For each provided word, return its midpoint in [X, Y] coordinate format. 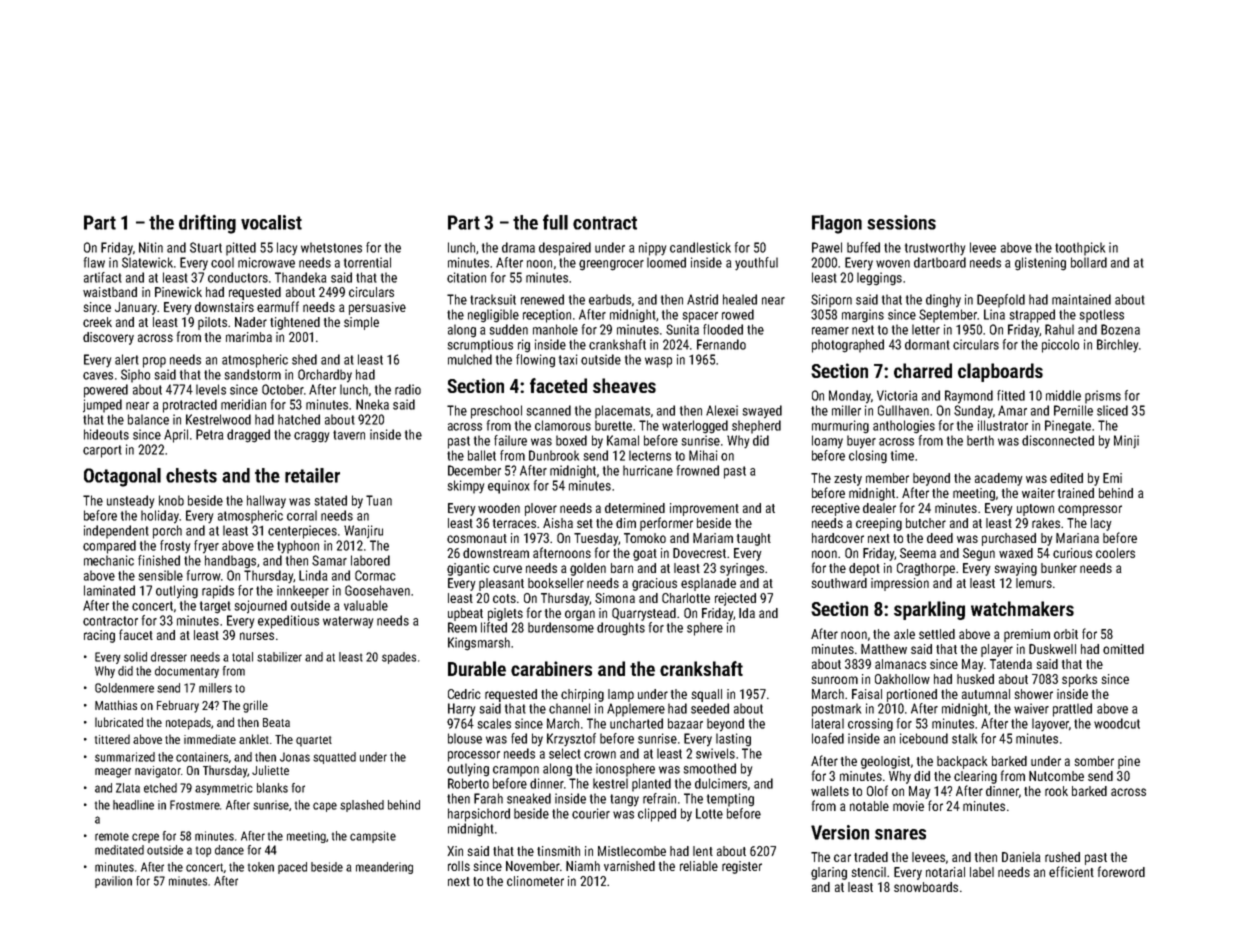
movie [908, 806]
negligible [493, 316]
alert [127, 359]
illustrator [1003, 425]
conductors [238, 277]
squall [706, 695]
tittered [112, 739]
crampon [516, 771]
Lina [994, 314]
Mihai [703, 455]
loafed [828, 738]
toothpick [1080, 249]
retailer [312, 475]
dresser [169, 657]
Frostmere [195, 805]
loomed [666, 262]
